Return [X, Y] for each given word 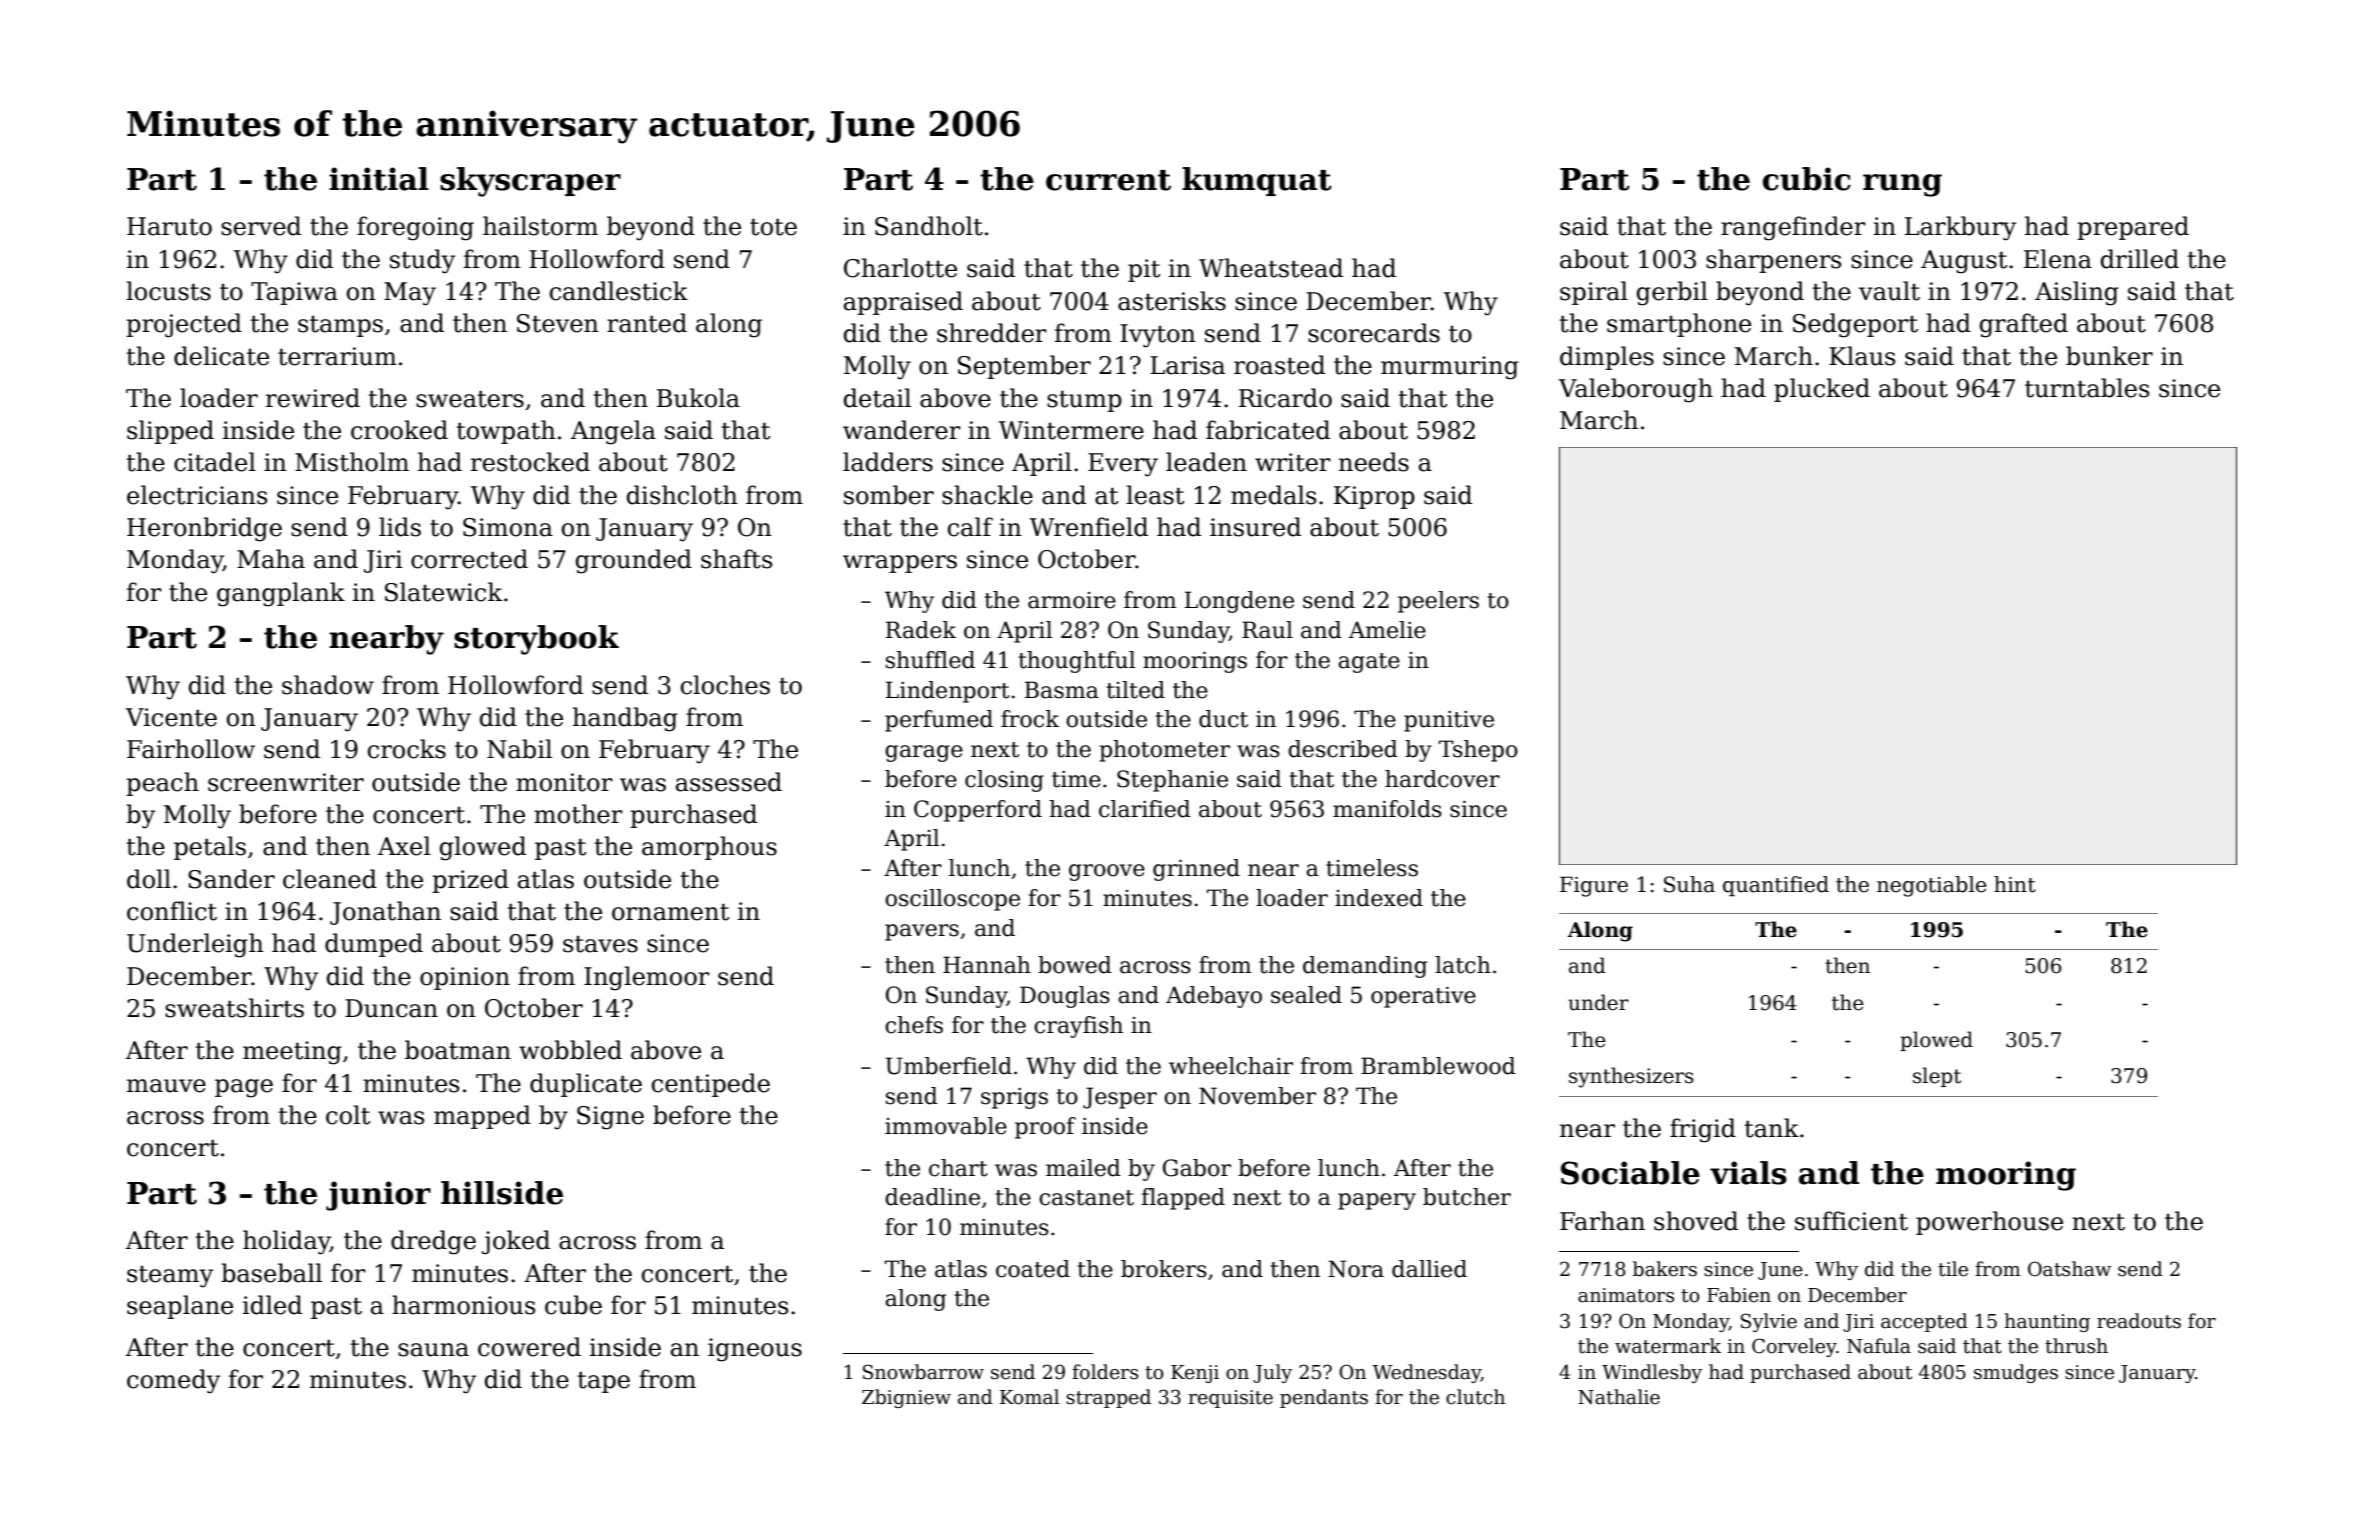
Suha [1689, 884]
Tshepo [1478, 751]
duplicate [586, 1085]
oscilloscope [952, 900]
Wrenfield [1089, 527]
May [410, 294]
